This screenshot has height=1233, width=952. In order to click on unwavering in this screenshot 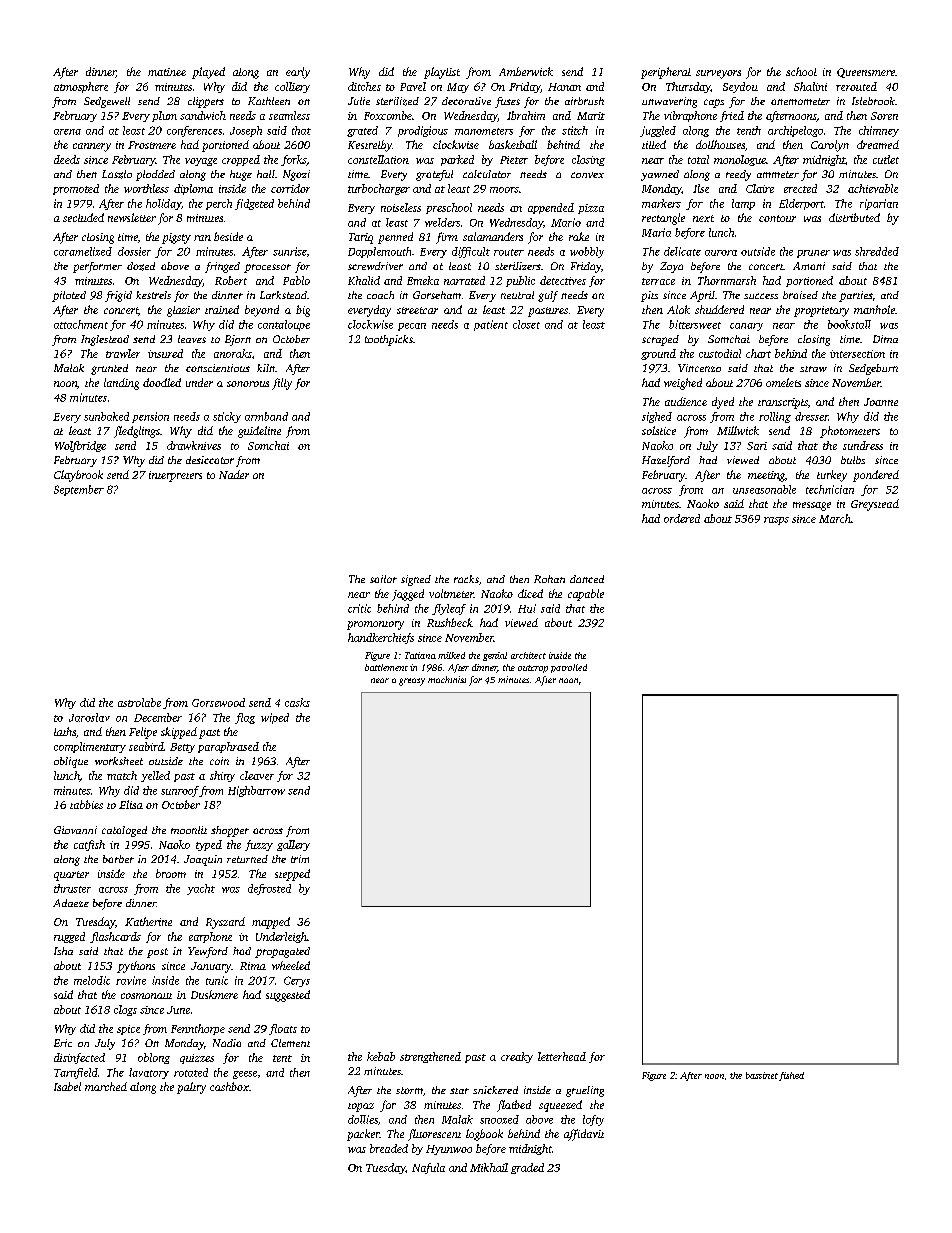, I will do `click(669, 102)`.
